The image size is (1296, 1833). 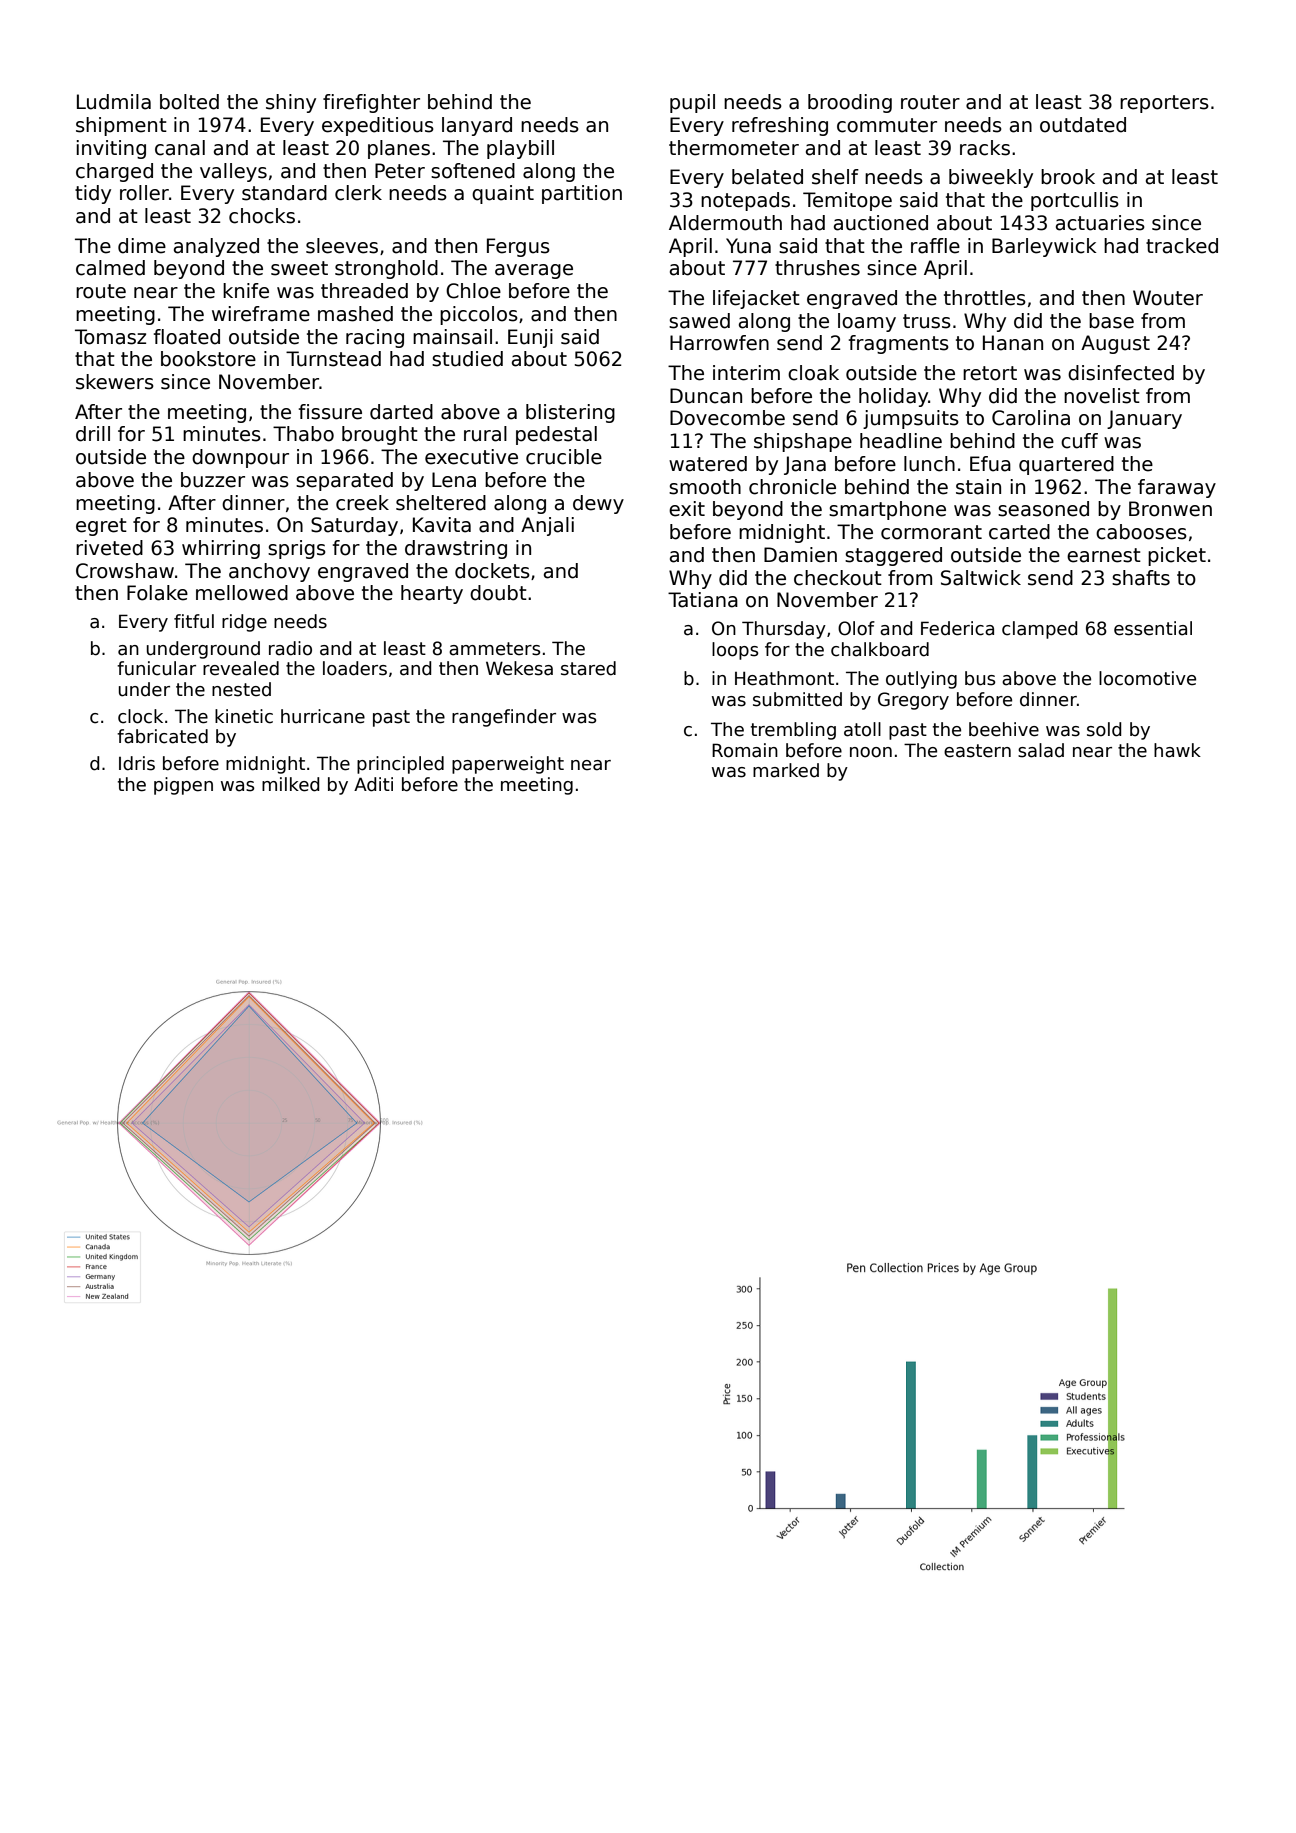 I want to click on bolted, so click(x=189, y=102).
